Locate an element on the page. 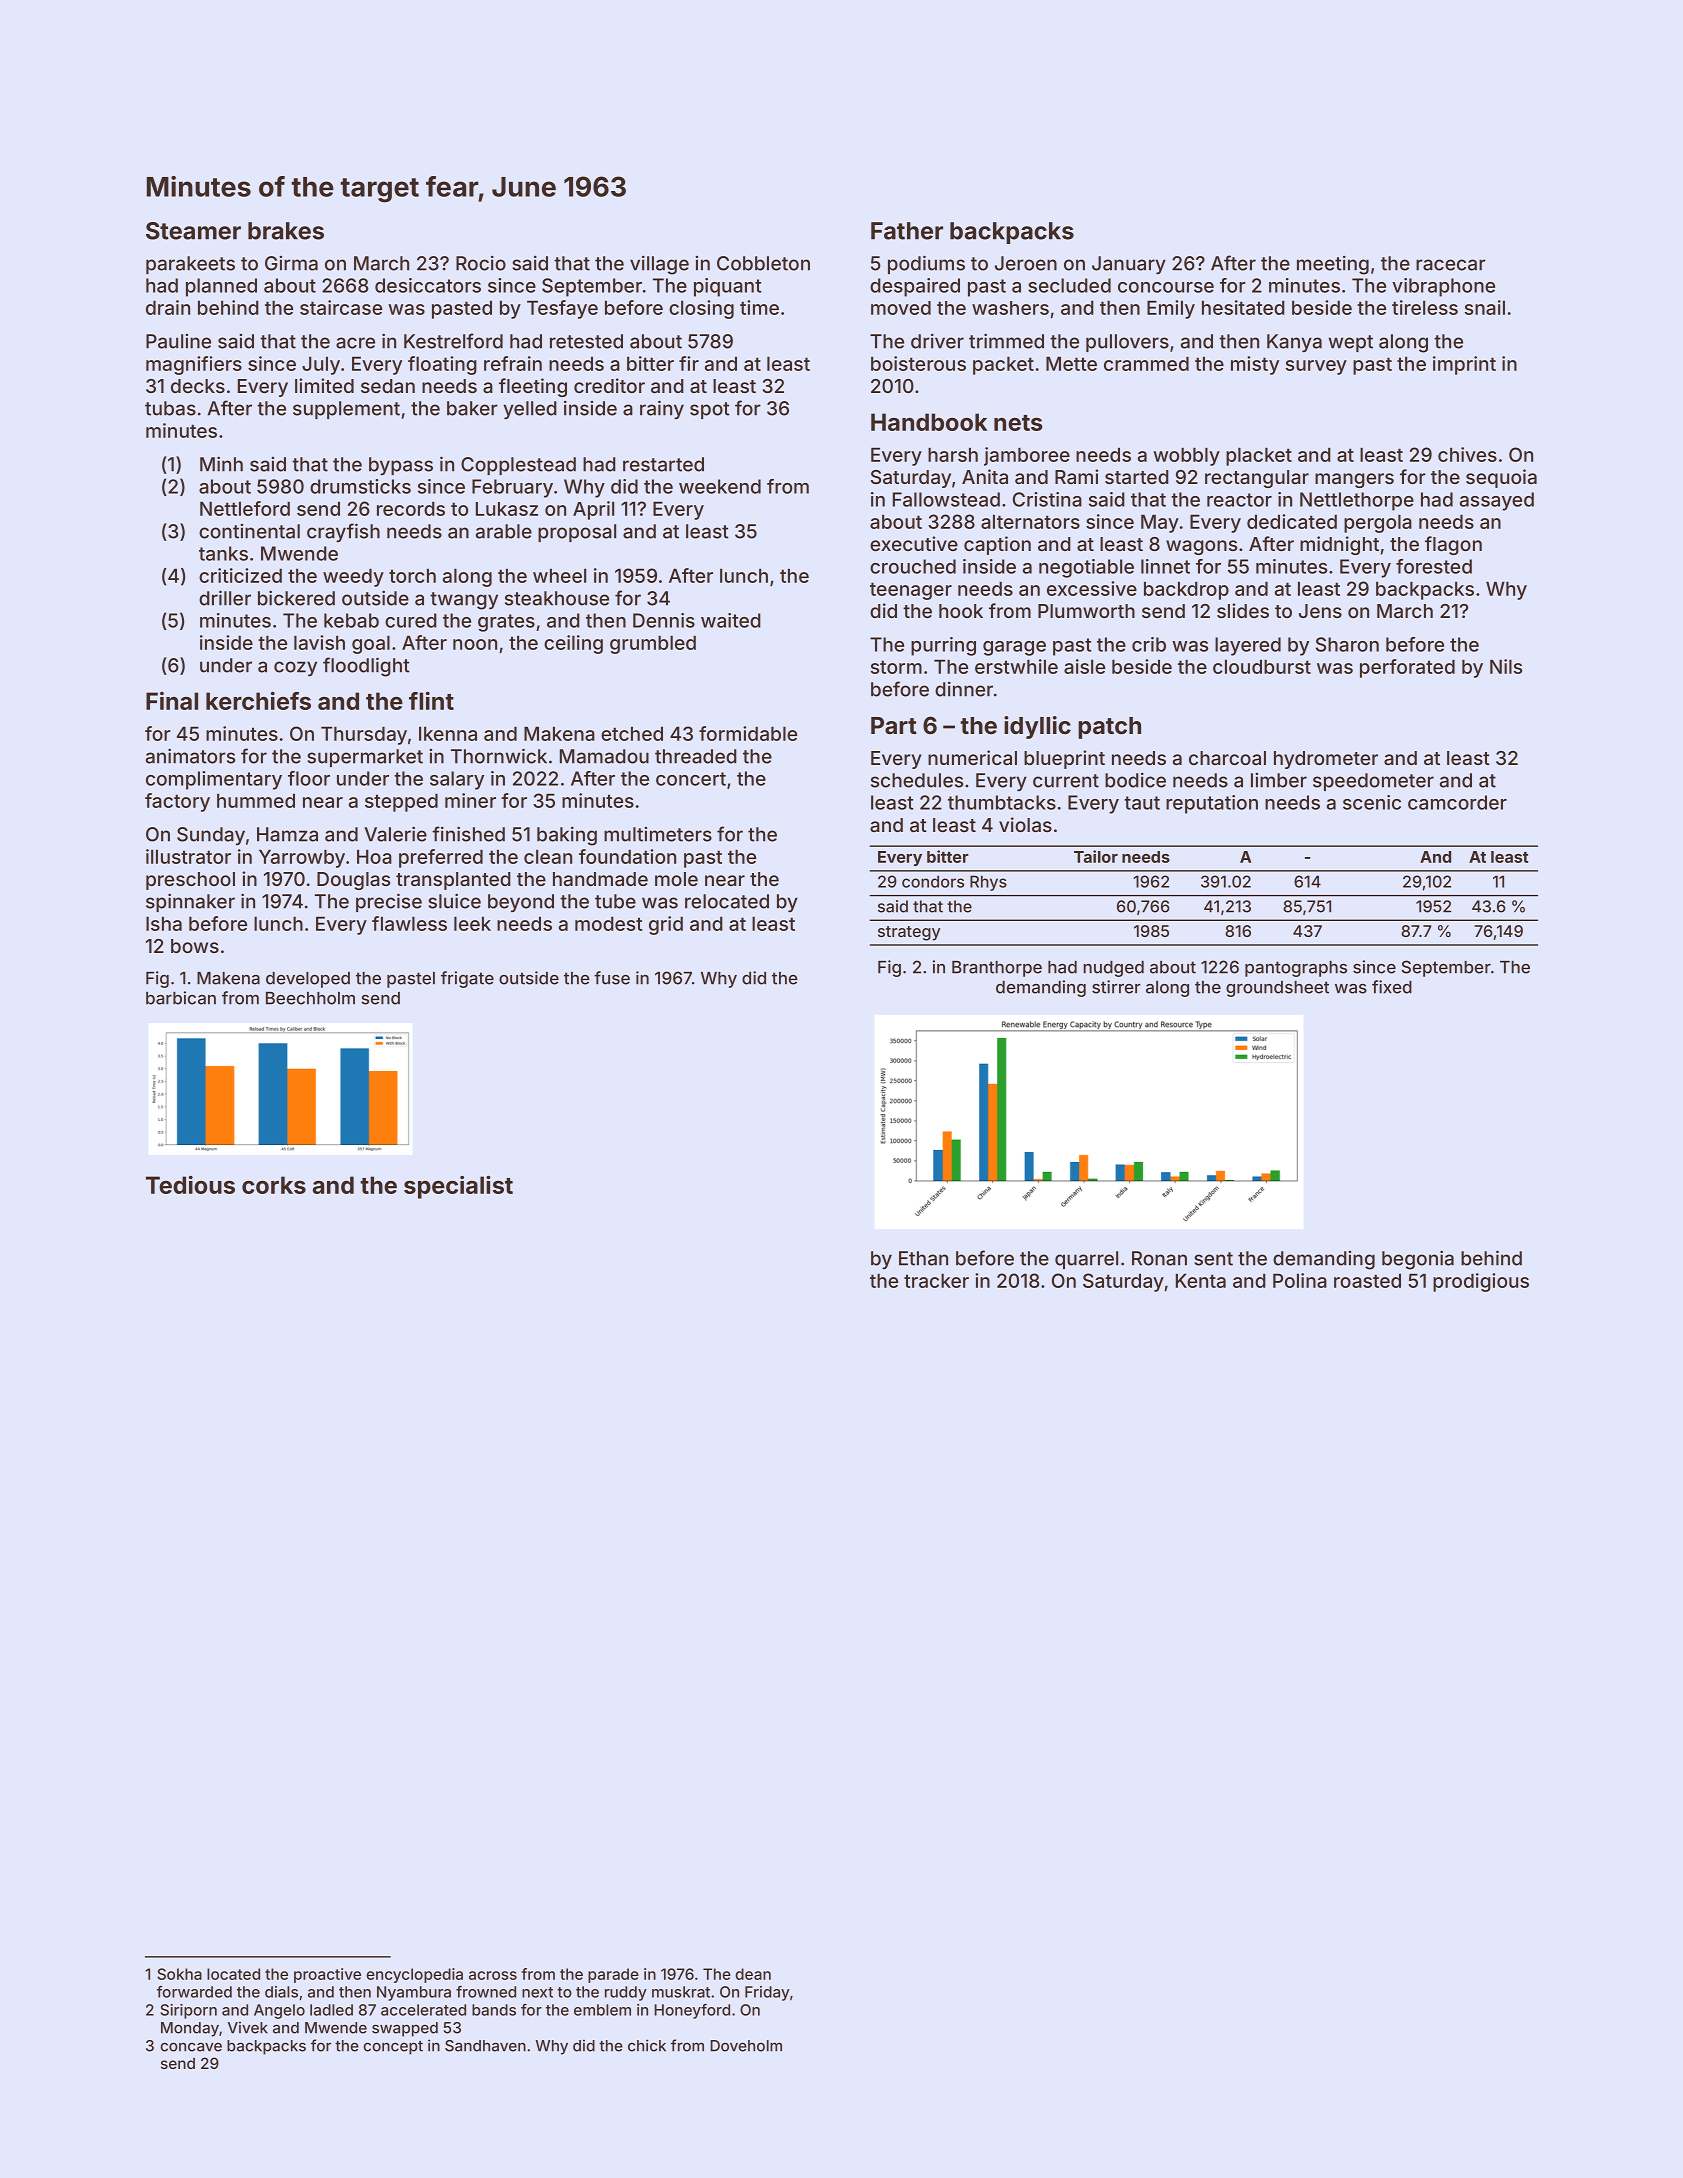 The width and height of the document is (1683, 2178). encyclopedia is located at coordinates (414, 1975).
